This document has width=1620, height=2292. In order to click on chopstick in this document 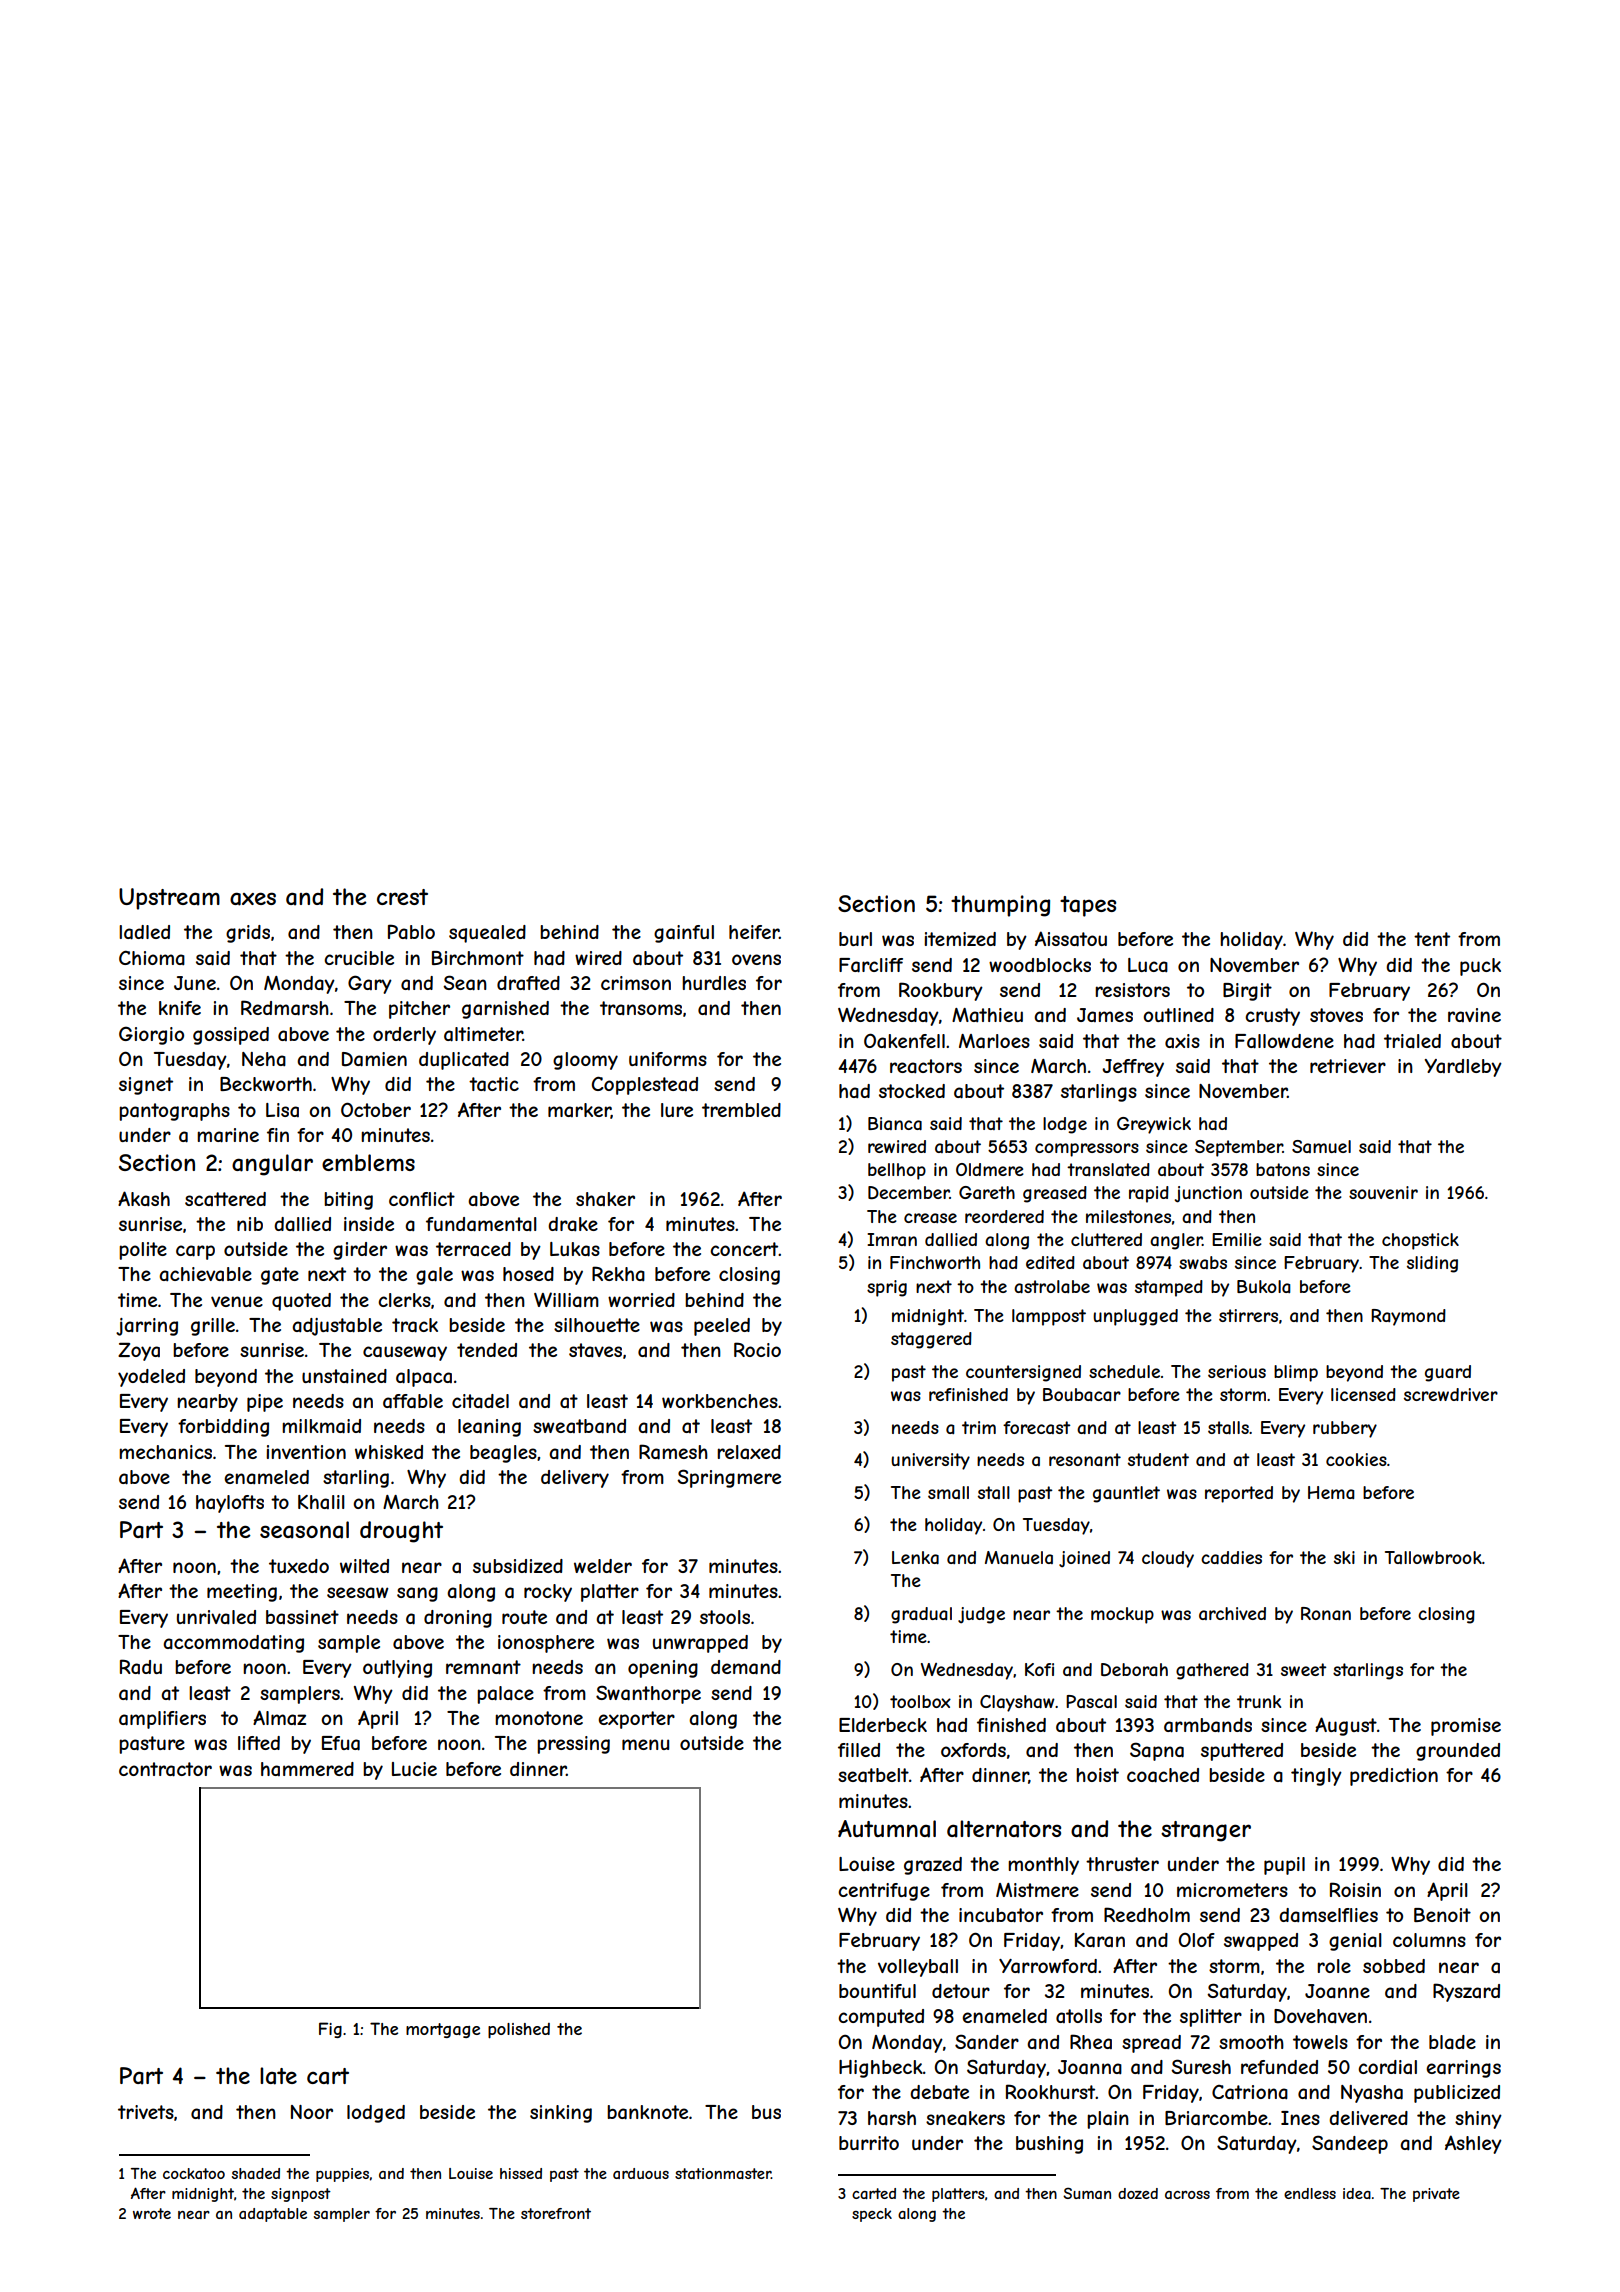, I will do `click(1420, 1241)`.
